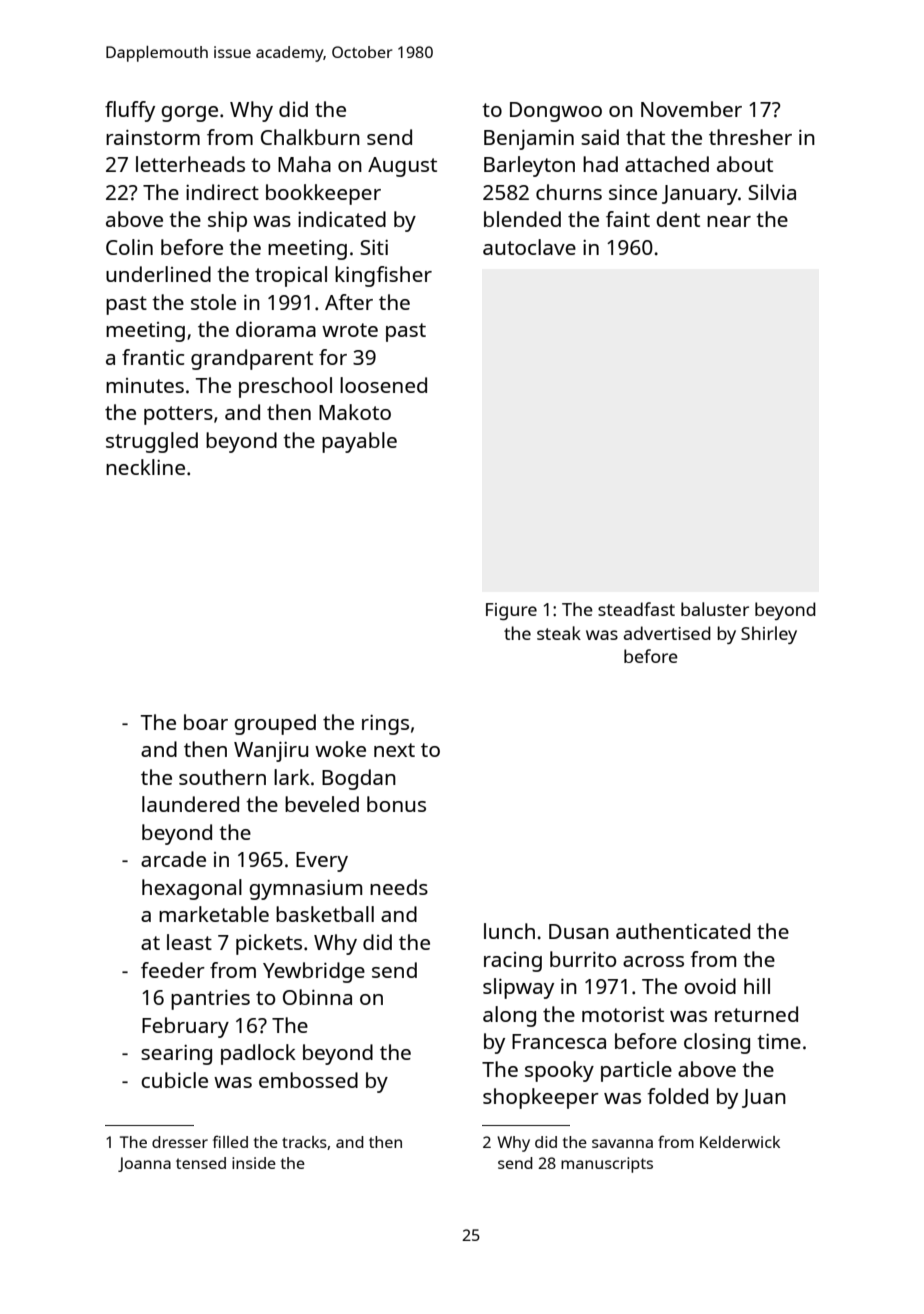 This page has width=924, height=1314. Describe the element at coordinates (559, 633) in the page. I see `steak` at that location.
